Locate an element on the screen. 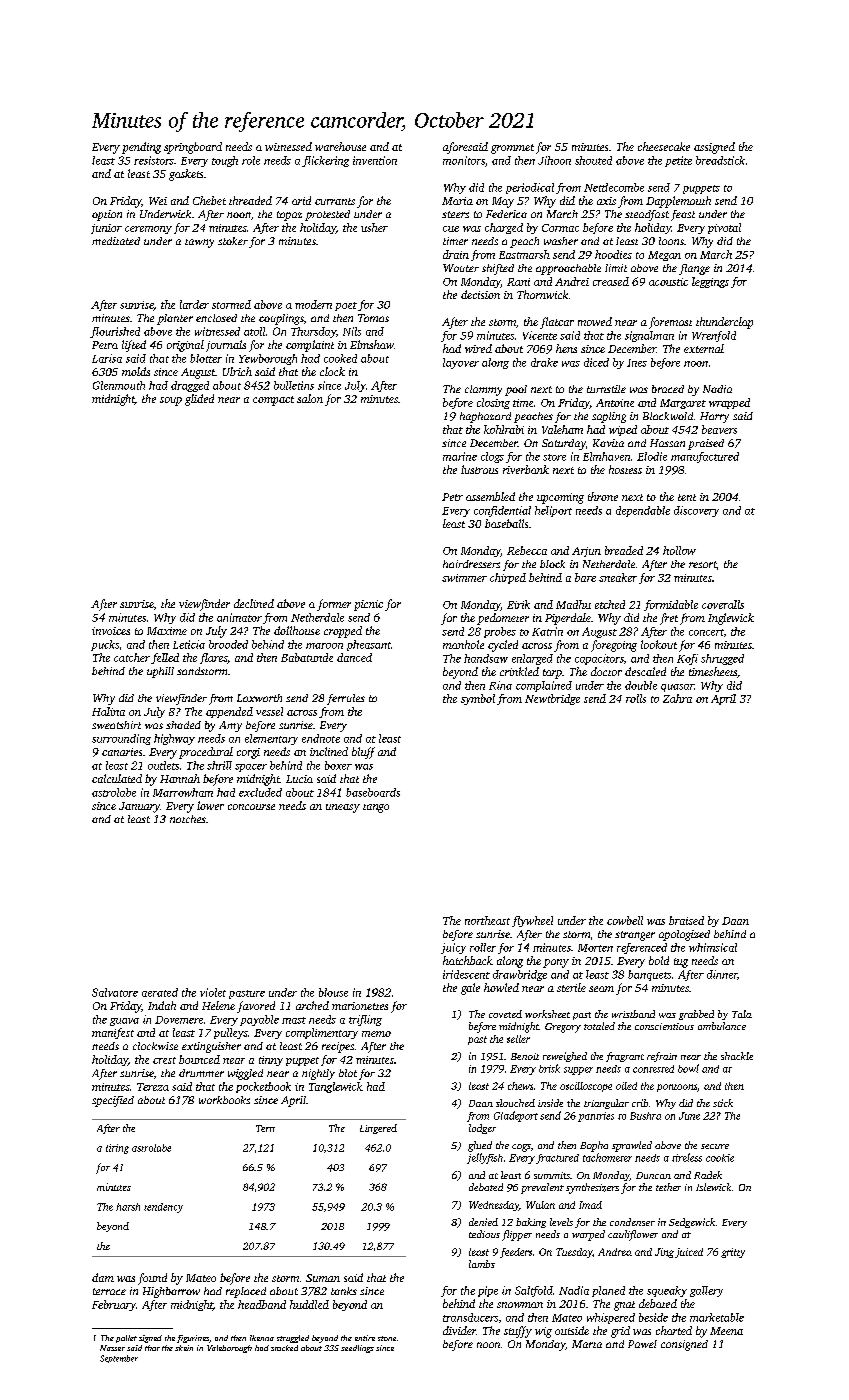  Meena is located at coordinates (726, 1331).
